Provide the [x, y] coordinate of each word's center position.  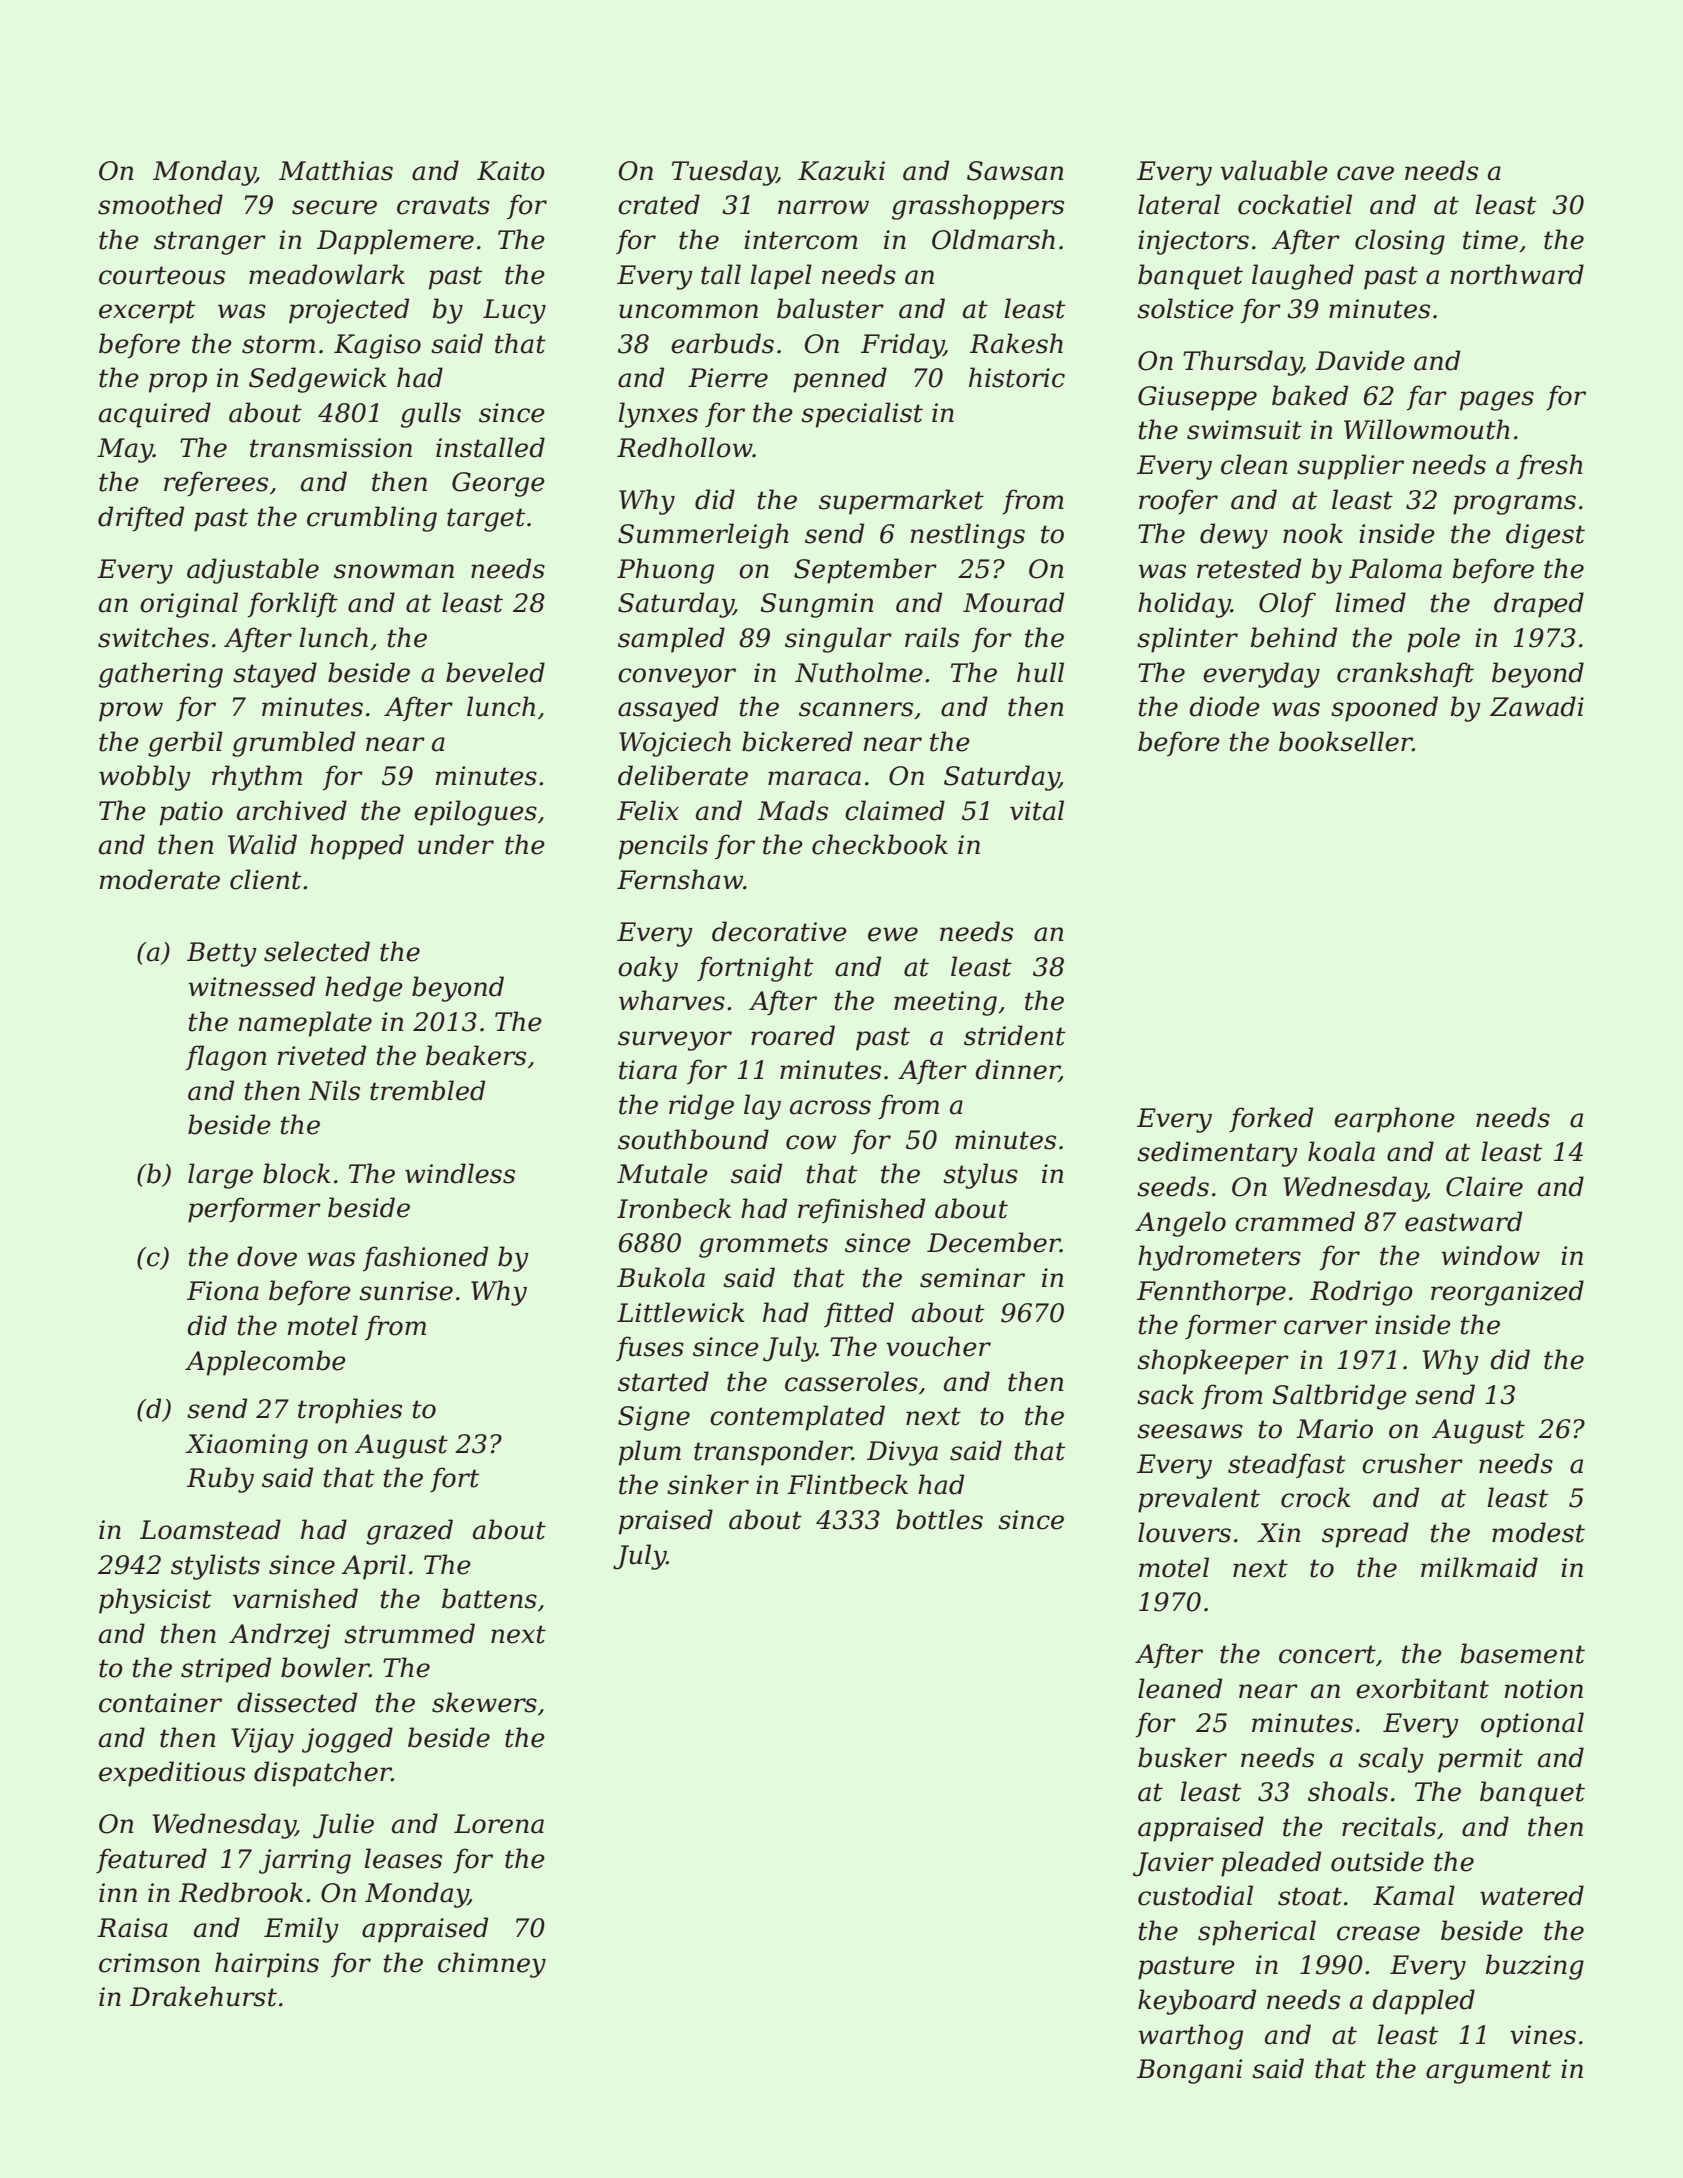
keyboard [1197, 2002]
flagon [226, 1058]
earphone [1394, 1120]
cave [1365, 173]
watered [1532, 1895]
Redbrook [241, 1892]
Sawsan [1015, 171]
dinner [1017, 1070]
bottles [939, 1519]
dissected [297, 1702]
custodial [1195, 1895]
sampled [671, 640]
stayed [275, 675]
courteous [162, 275]
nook [1313, 533]
